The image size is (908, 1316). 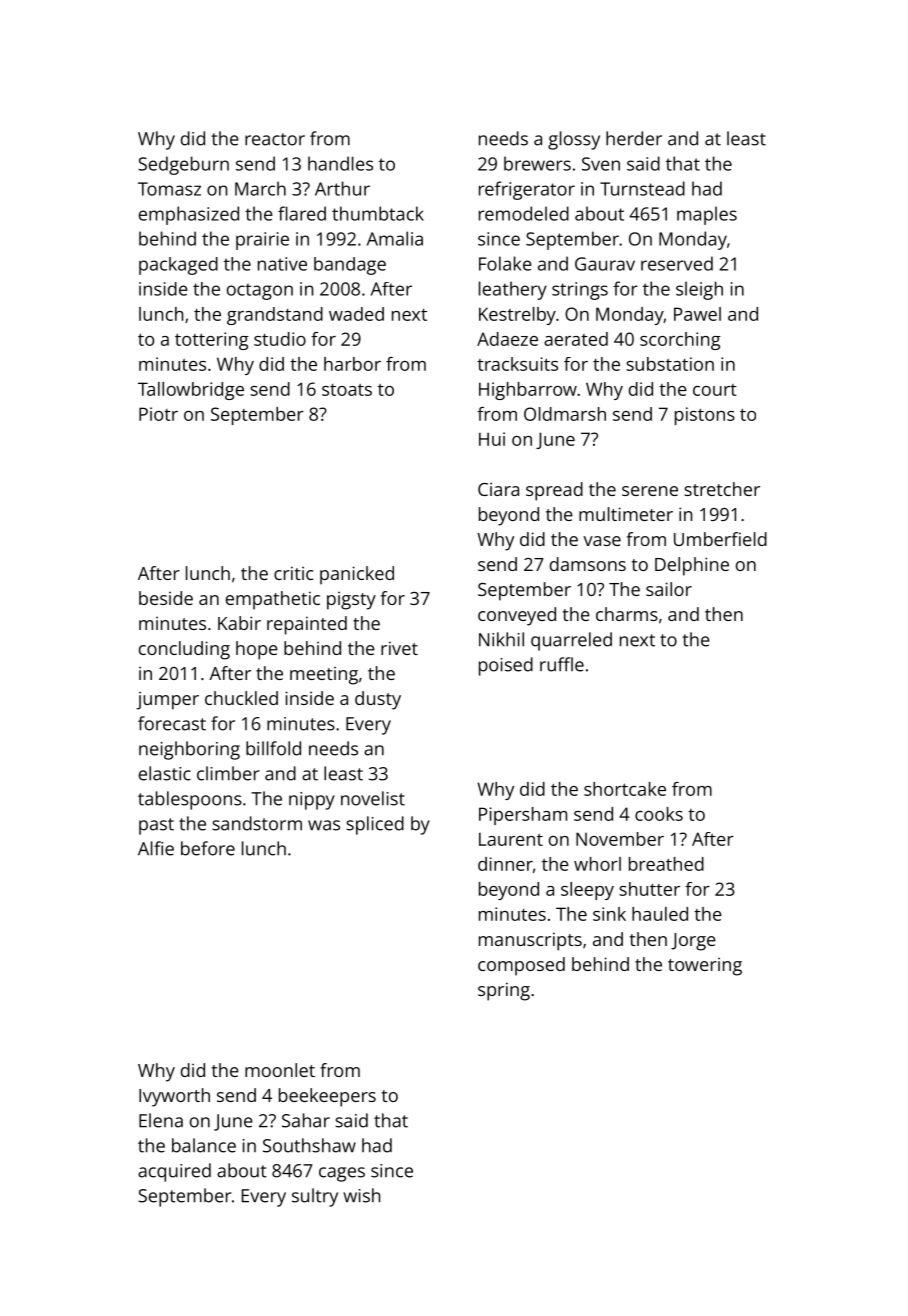 What do you see at coordinates (705, 967) in the screenshot?
I see `towering` at bounding box center [705, 967].
